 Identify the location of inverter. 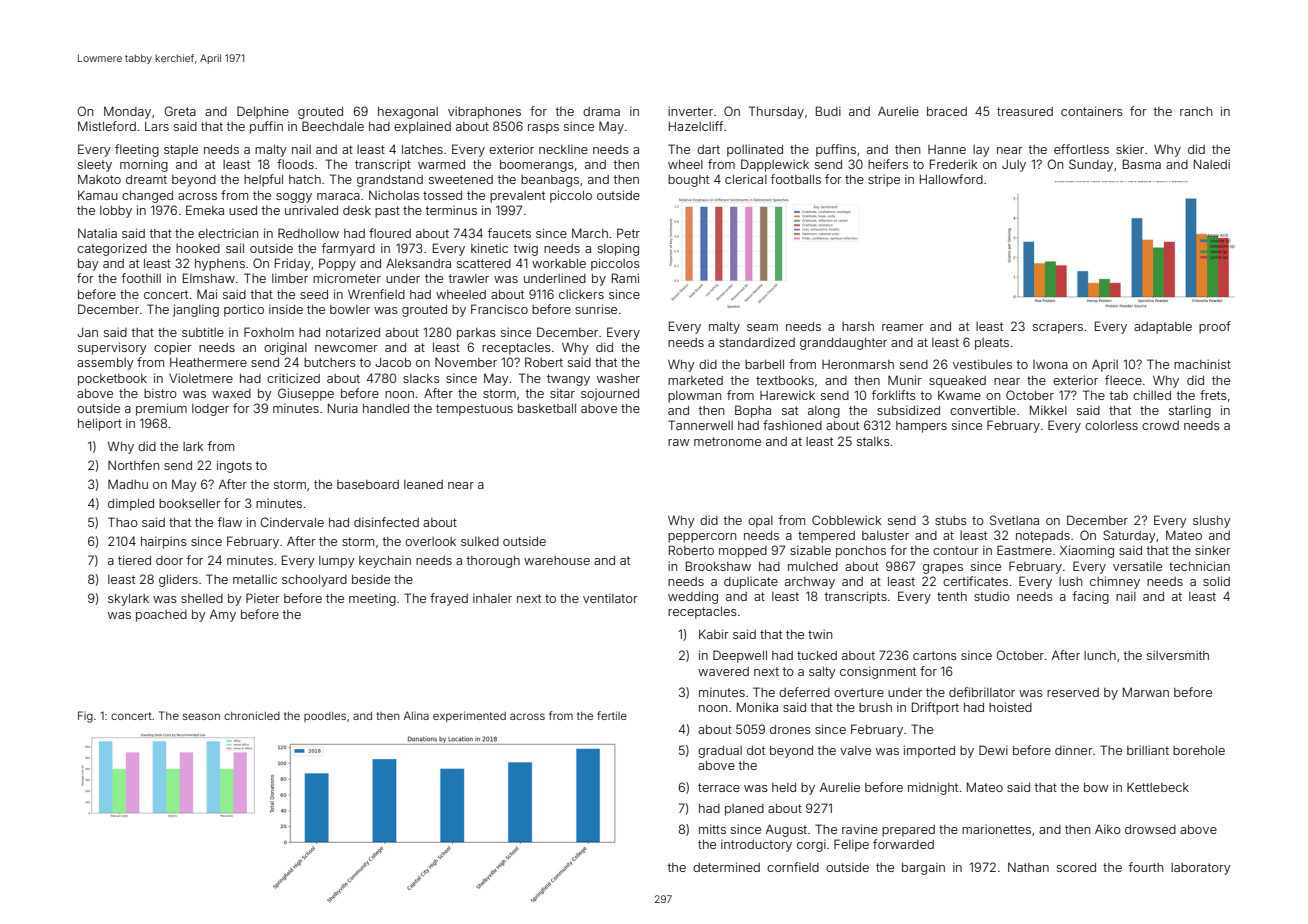
(690, 111).
